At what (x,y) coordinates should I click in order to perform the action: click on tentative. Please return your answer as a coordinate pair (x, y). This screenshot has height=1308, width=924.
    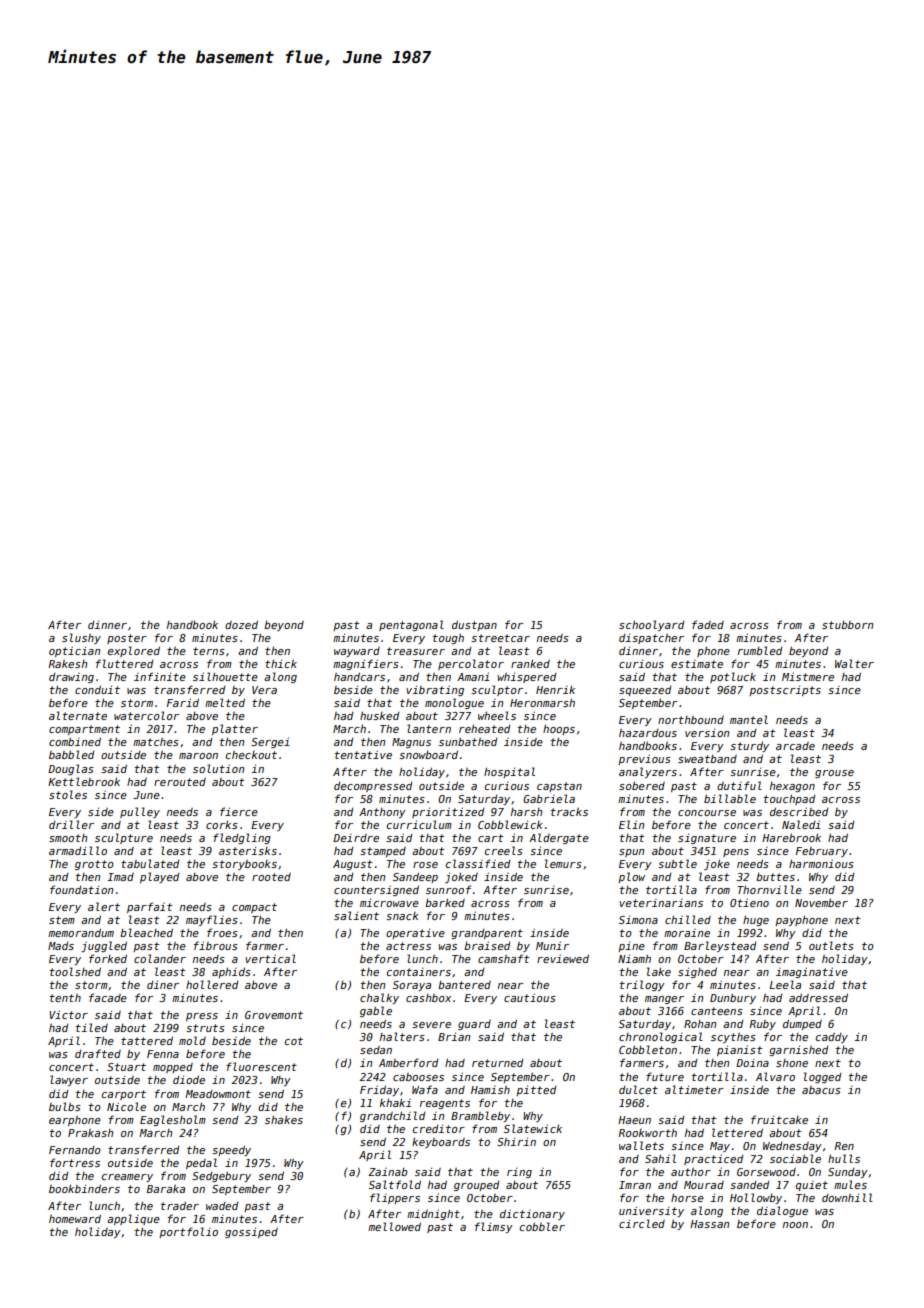
    Looking at the image, I should click on (363, 754).
